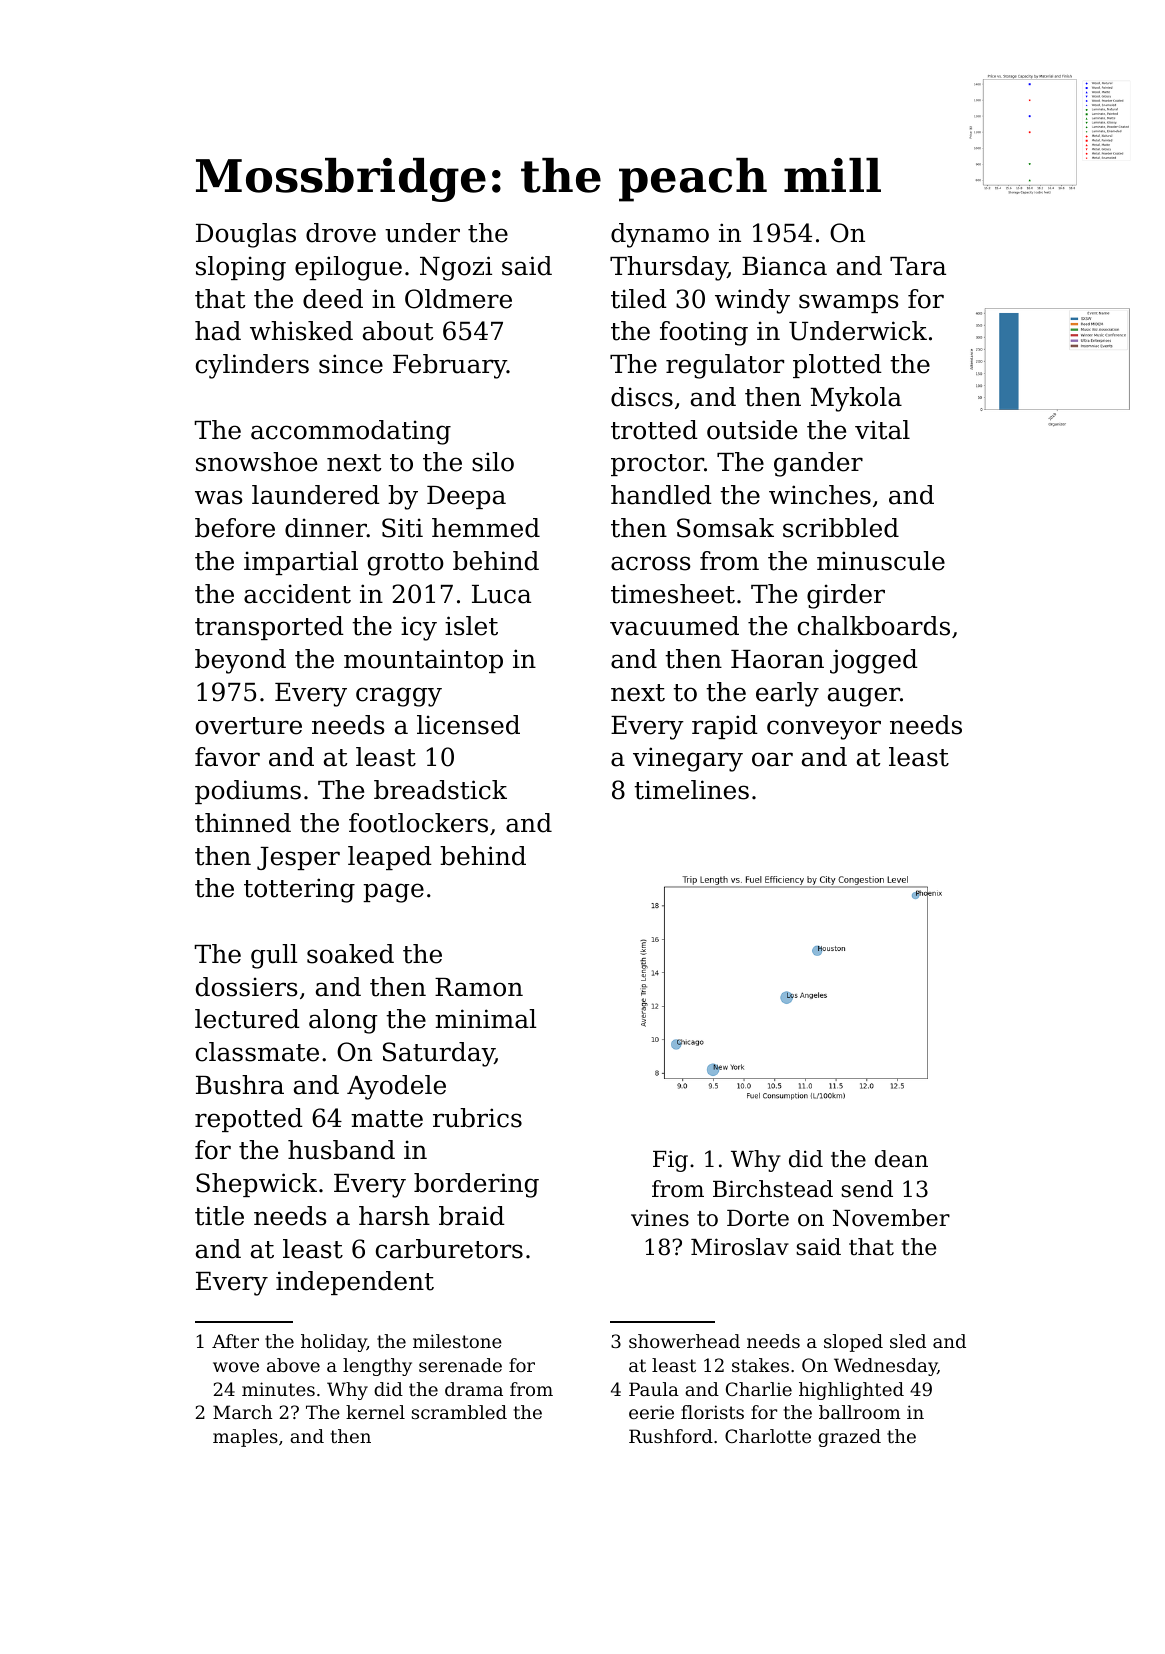  Describe the element at coordinates (301, 331) in the image. I see `whisked` at that location.
